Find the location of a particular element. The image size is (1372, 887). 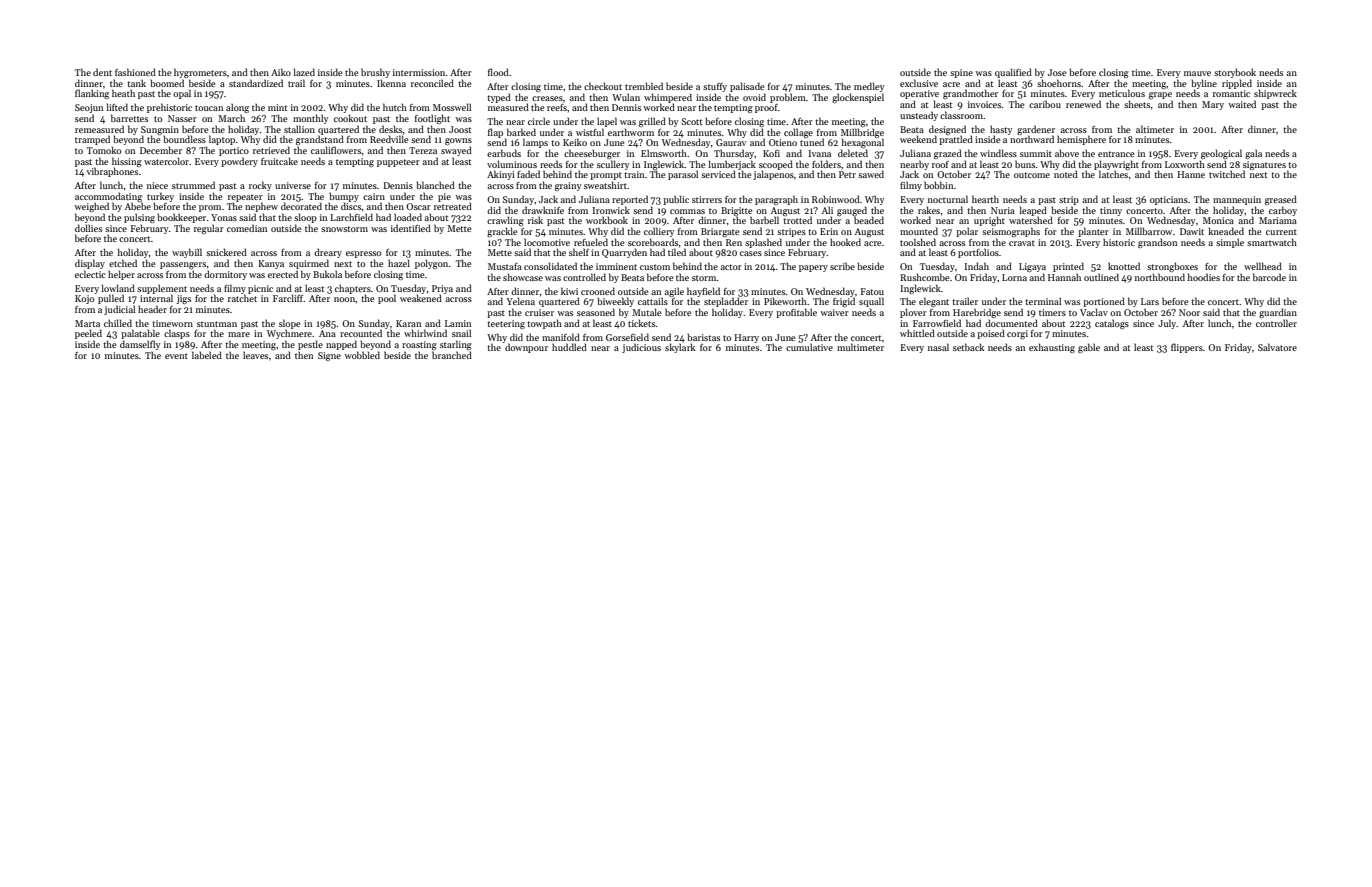

whittled is located at coordinates (917, 333).
